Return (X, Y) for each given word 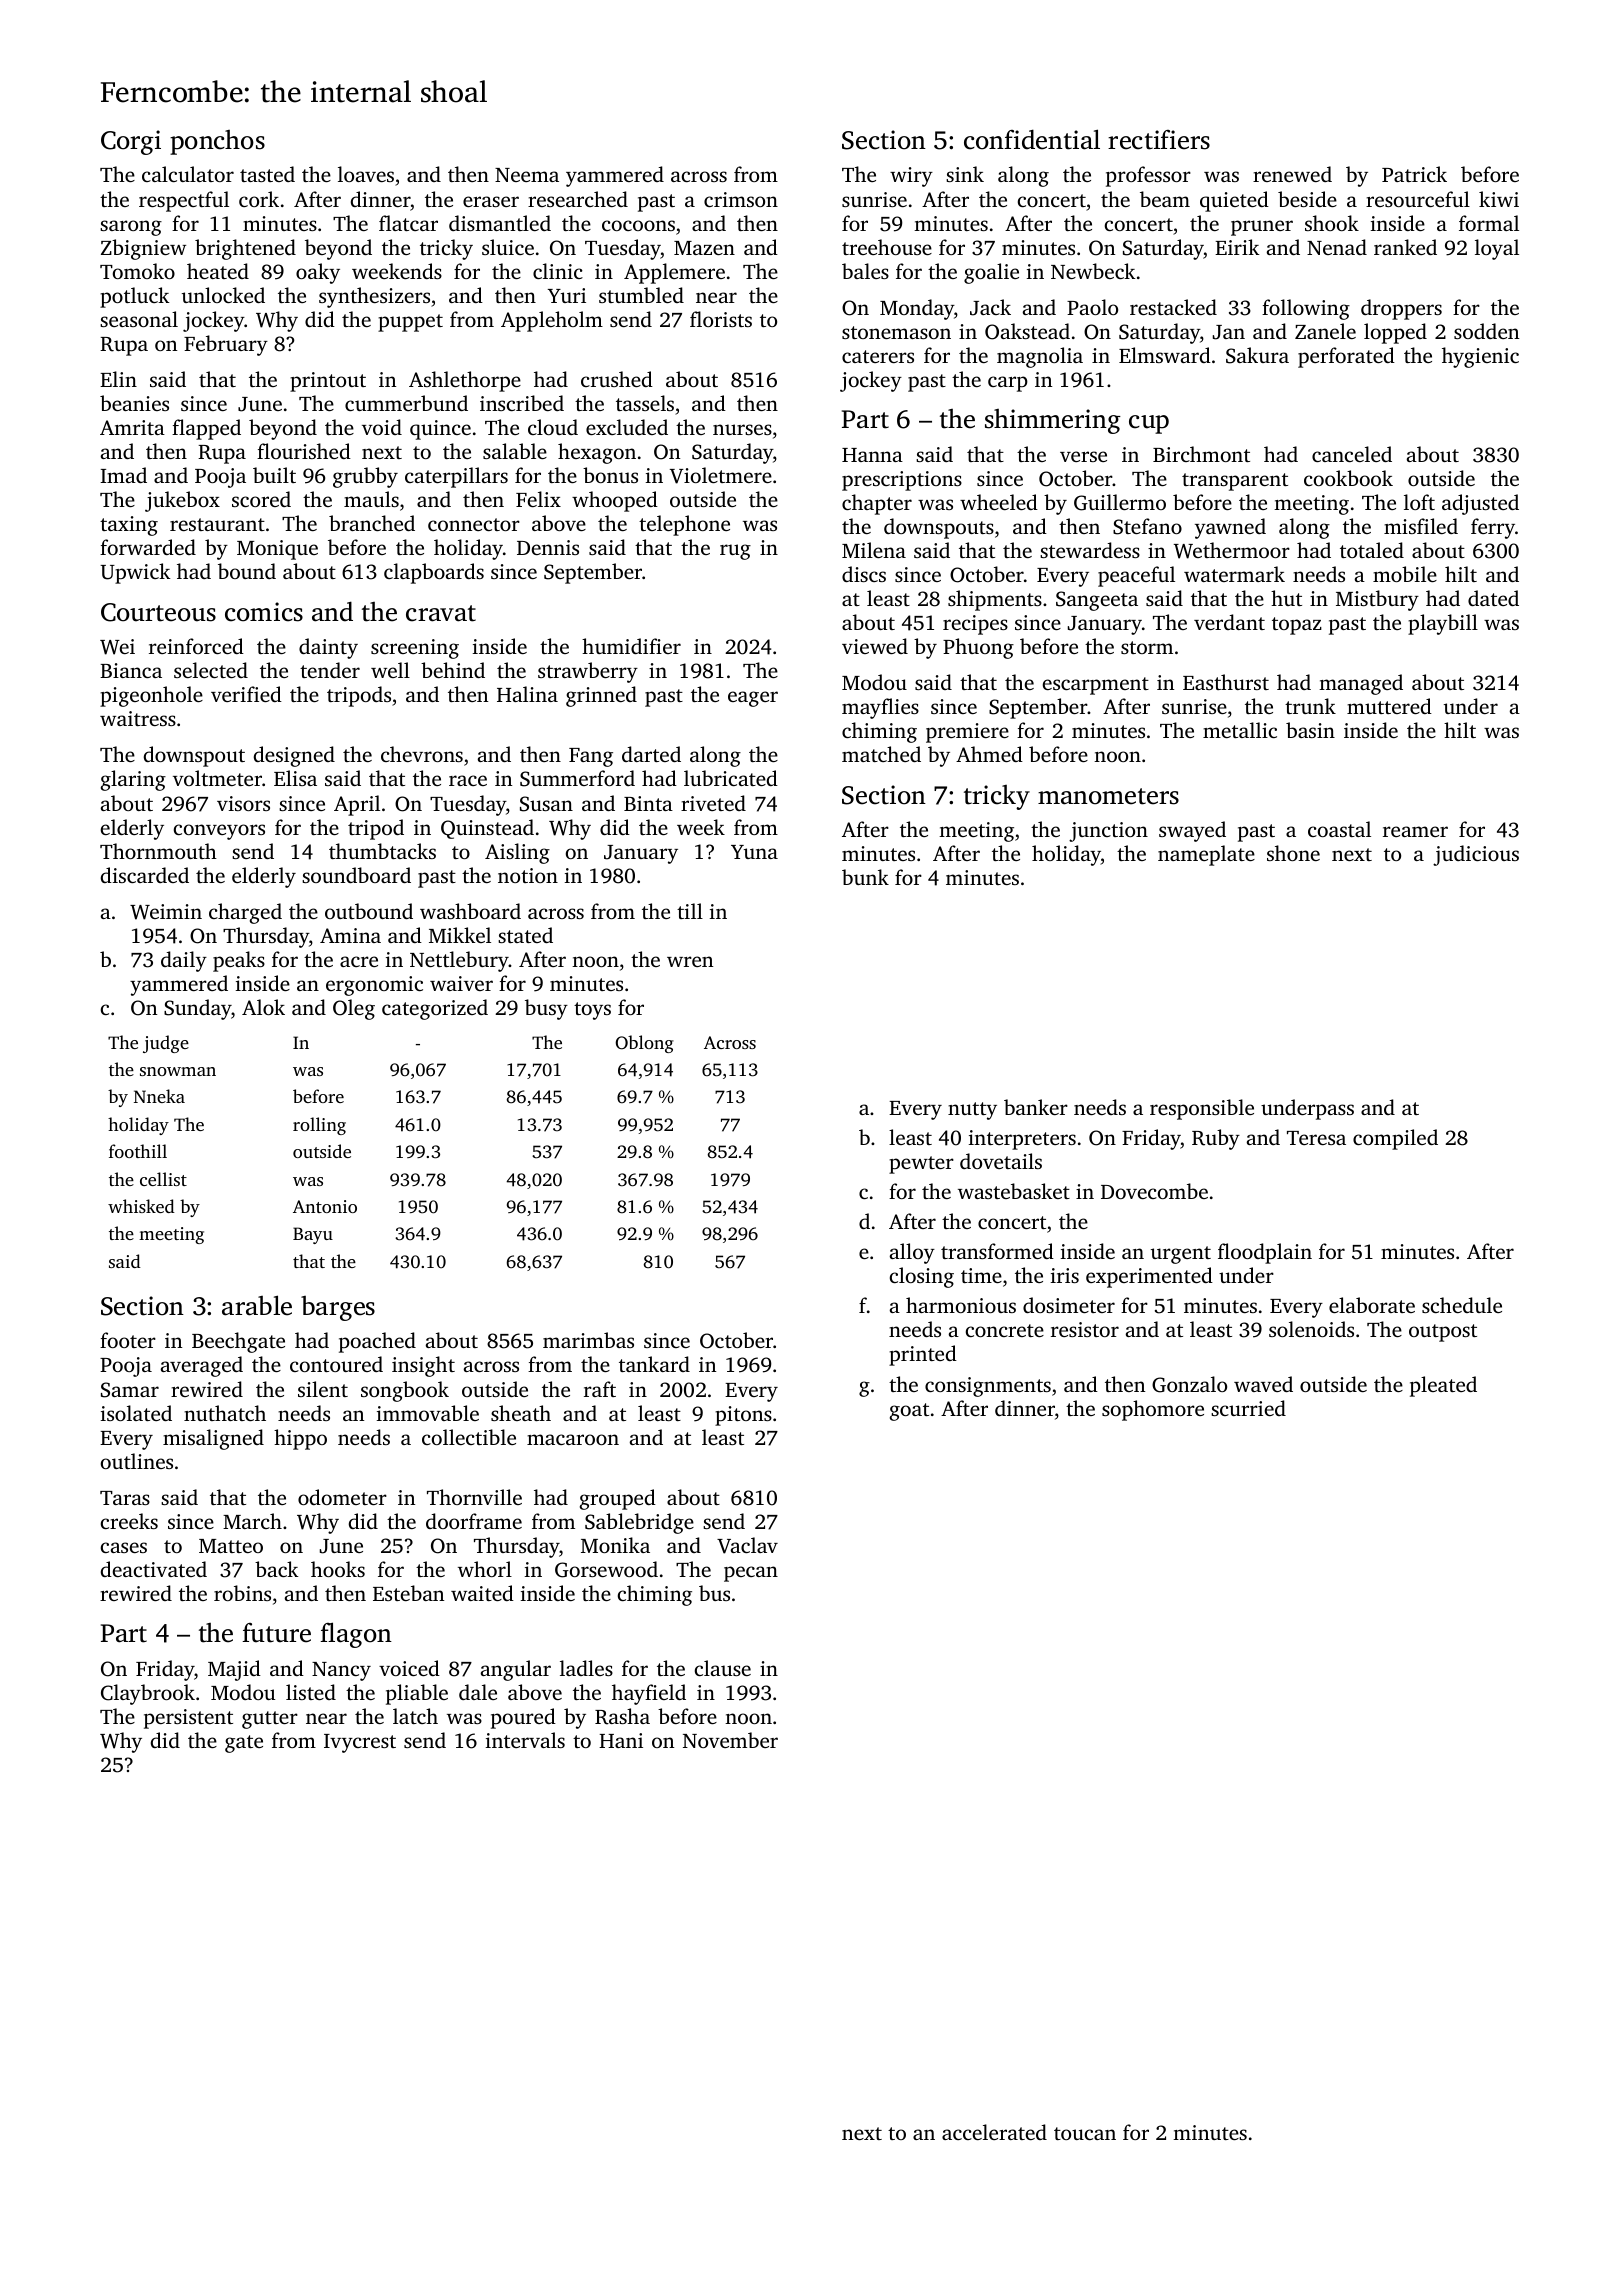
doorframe (474, 1521)
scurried (1248, 1408)
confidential (1032, 139)
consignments (988, 1387)
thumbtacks (382, 851)
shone (1293, 853)
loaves (366, 174)
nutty (972, 1111)
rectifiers (1159, 140)
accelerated (994, 2132)
